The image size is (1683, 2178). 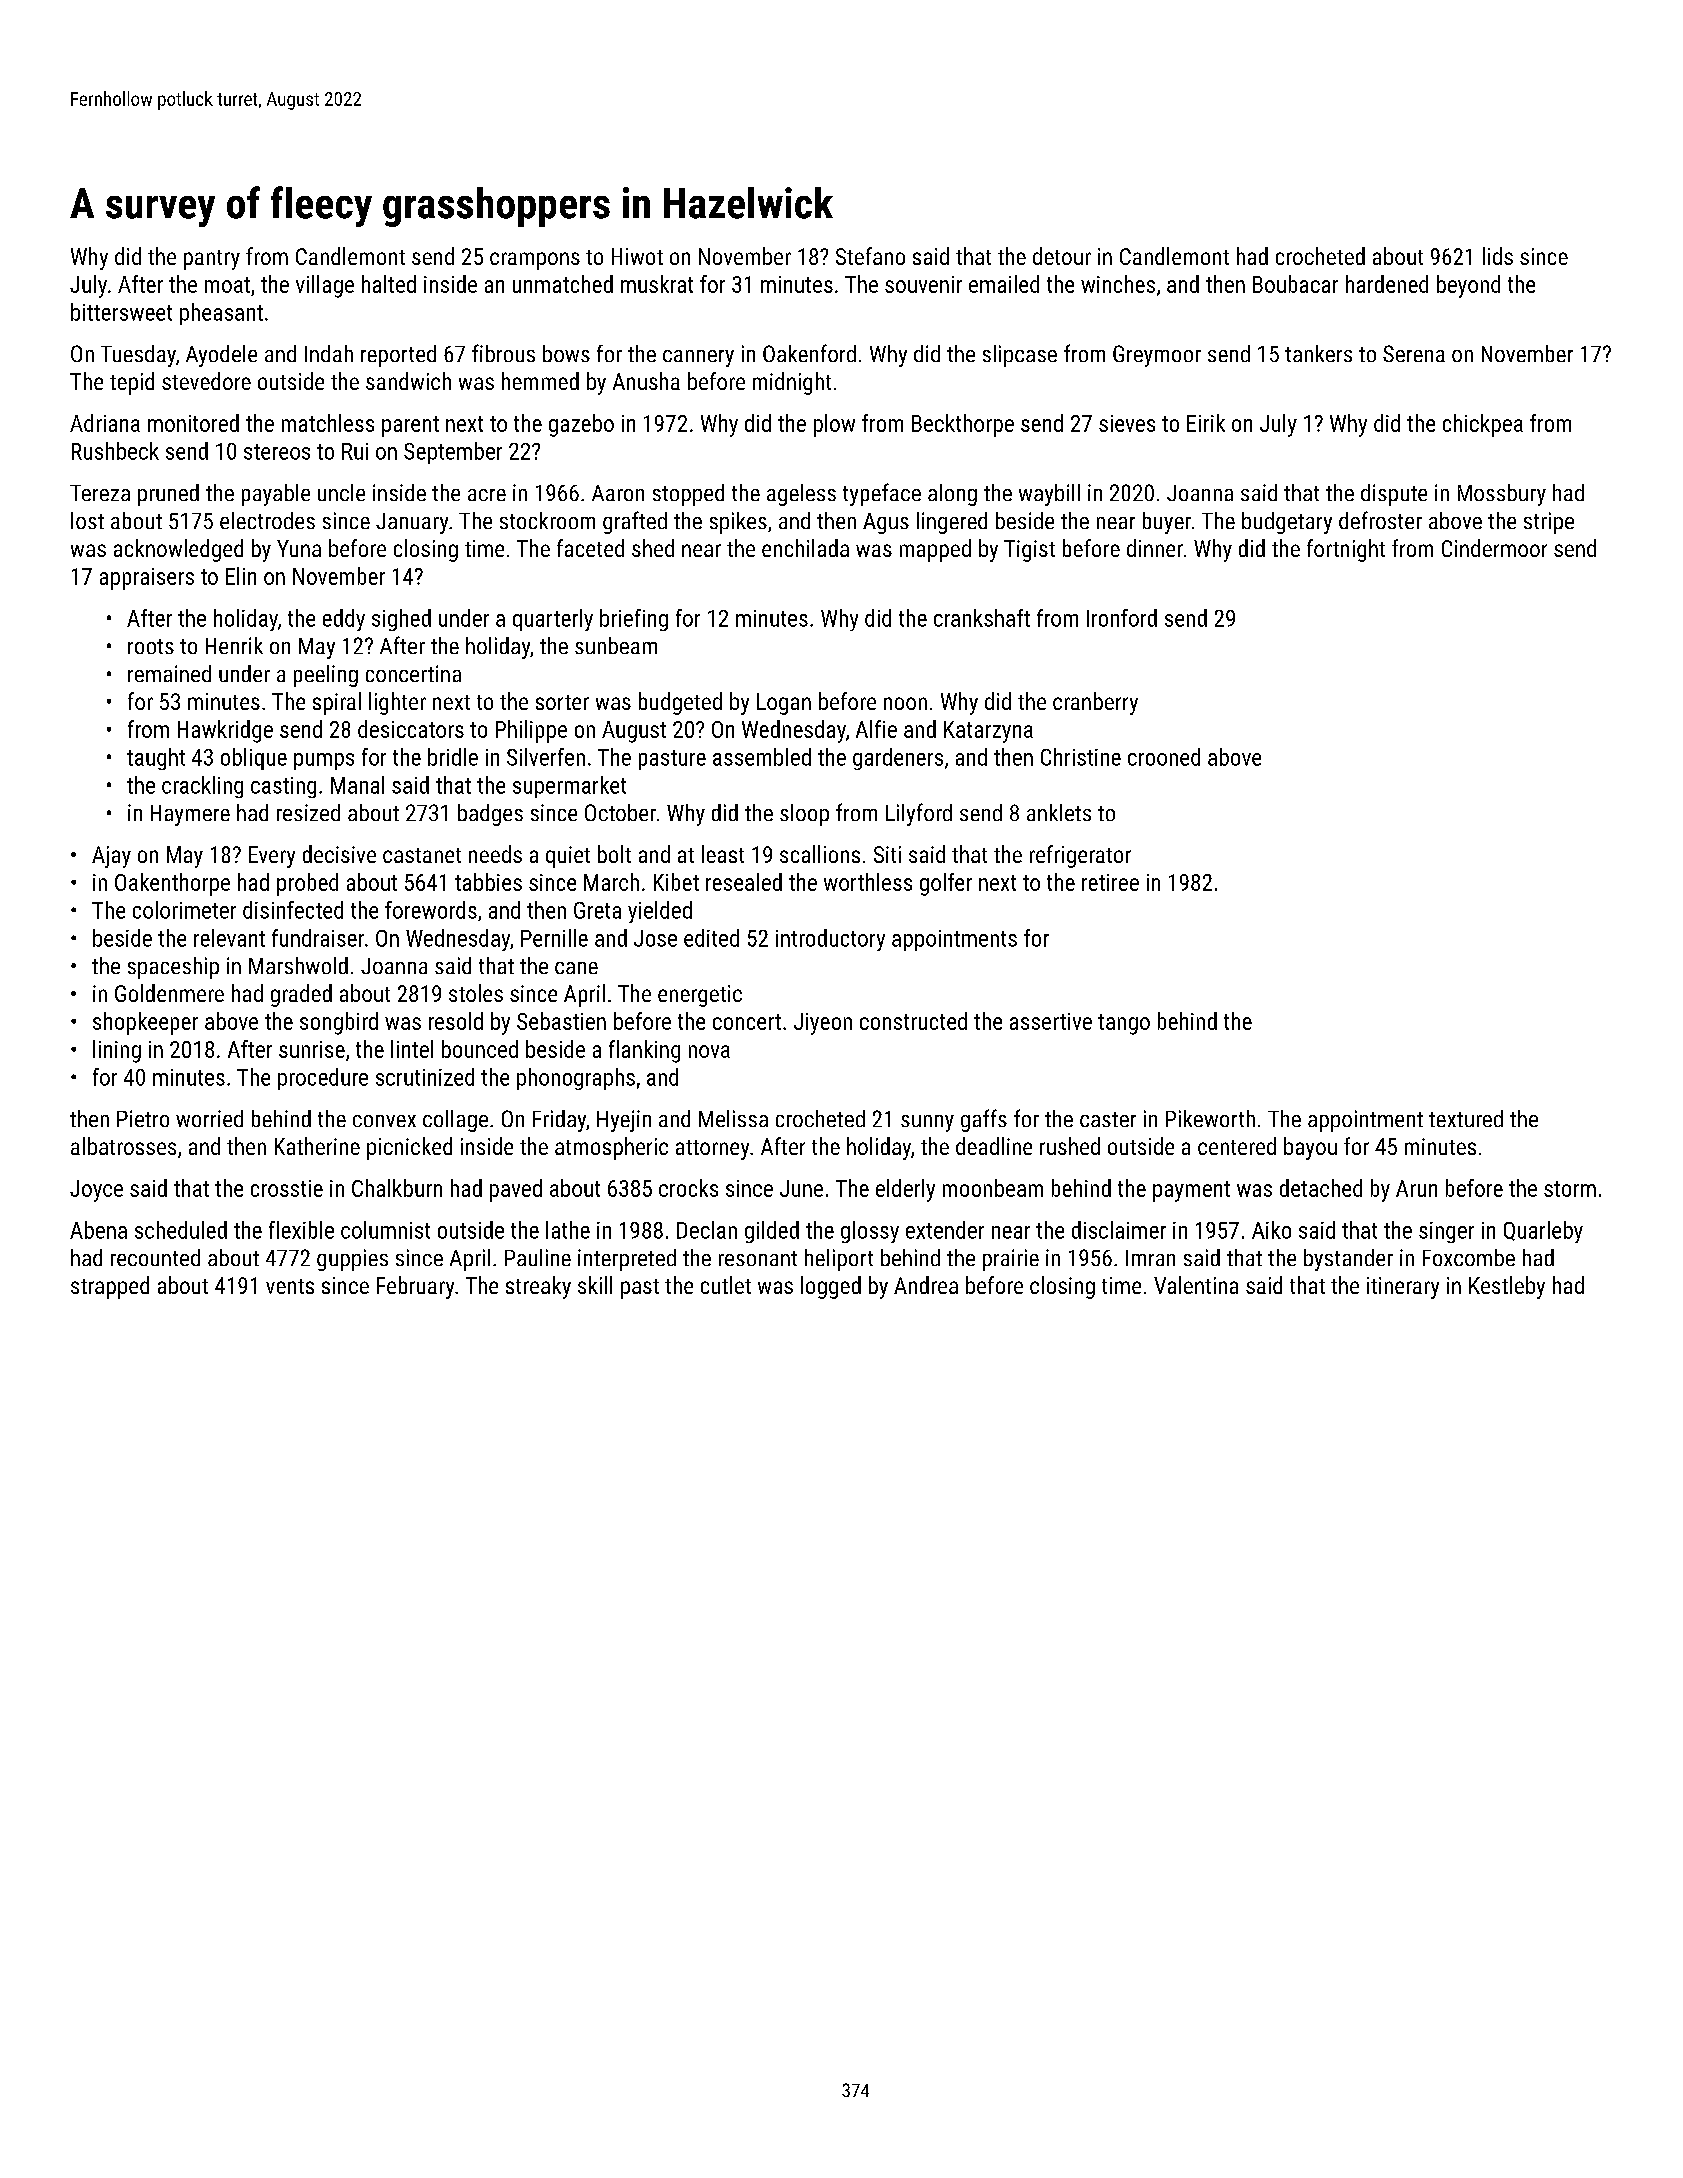 What do you see at coordinates (1507, 1287) in the screenshot?
I see `Kestleby` at bounding box center [1507, 1287].
